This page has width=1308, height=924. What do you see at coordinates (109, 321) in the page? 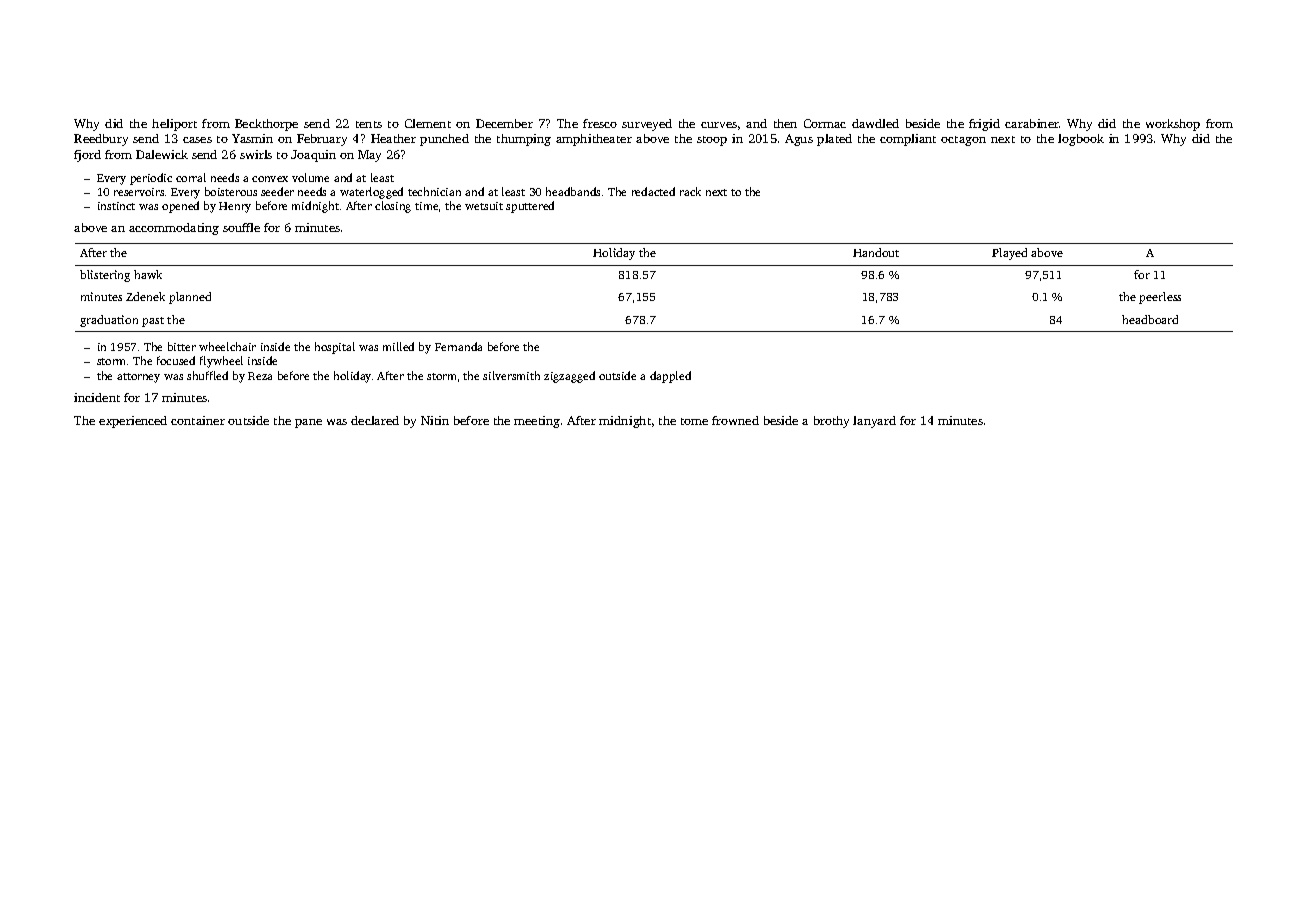
I see `graduation` at bounding box center [109, 321].
